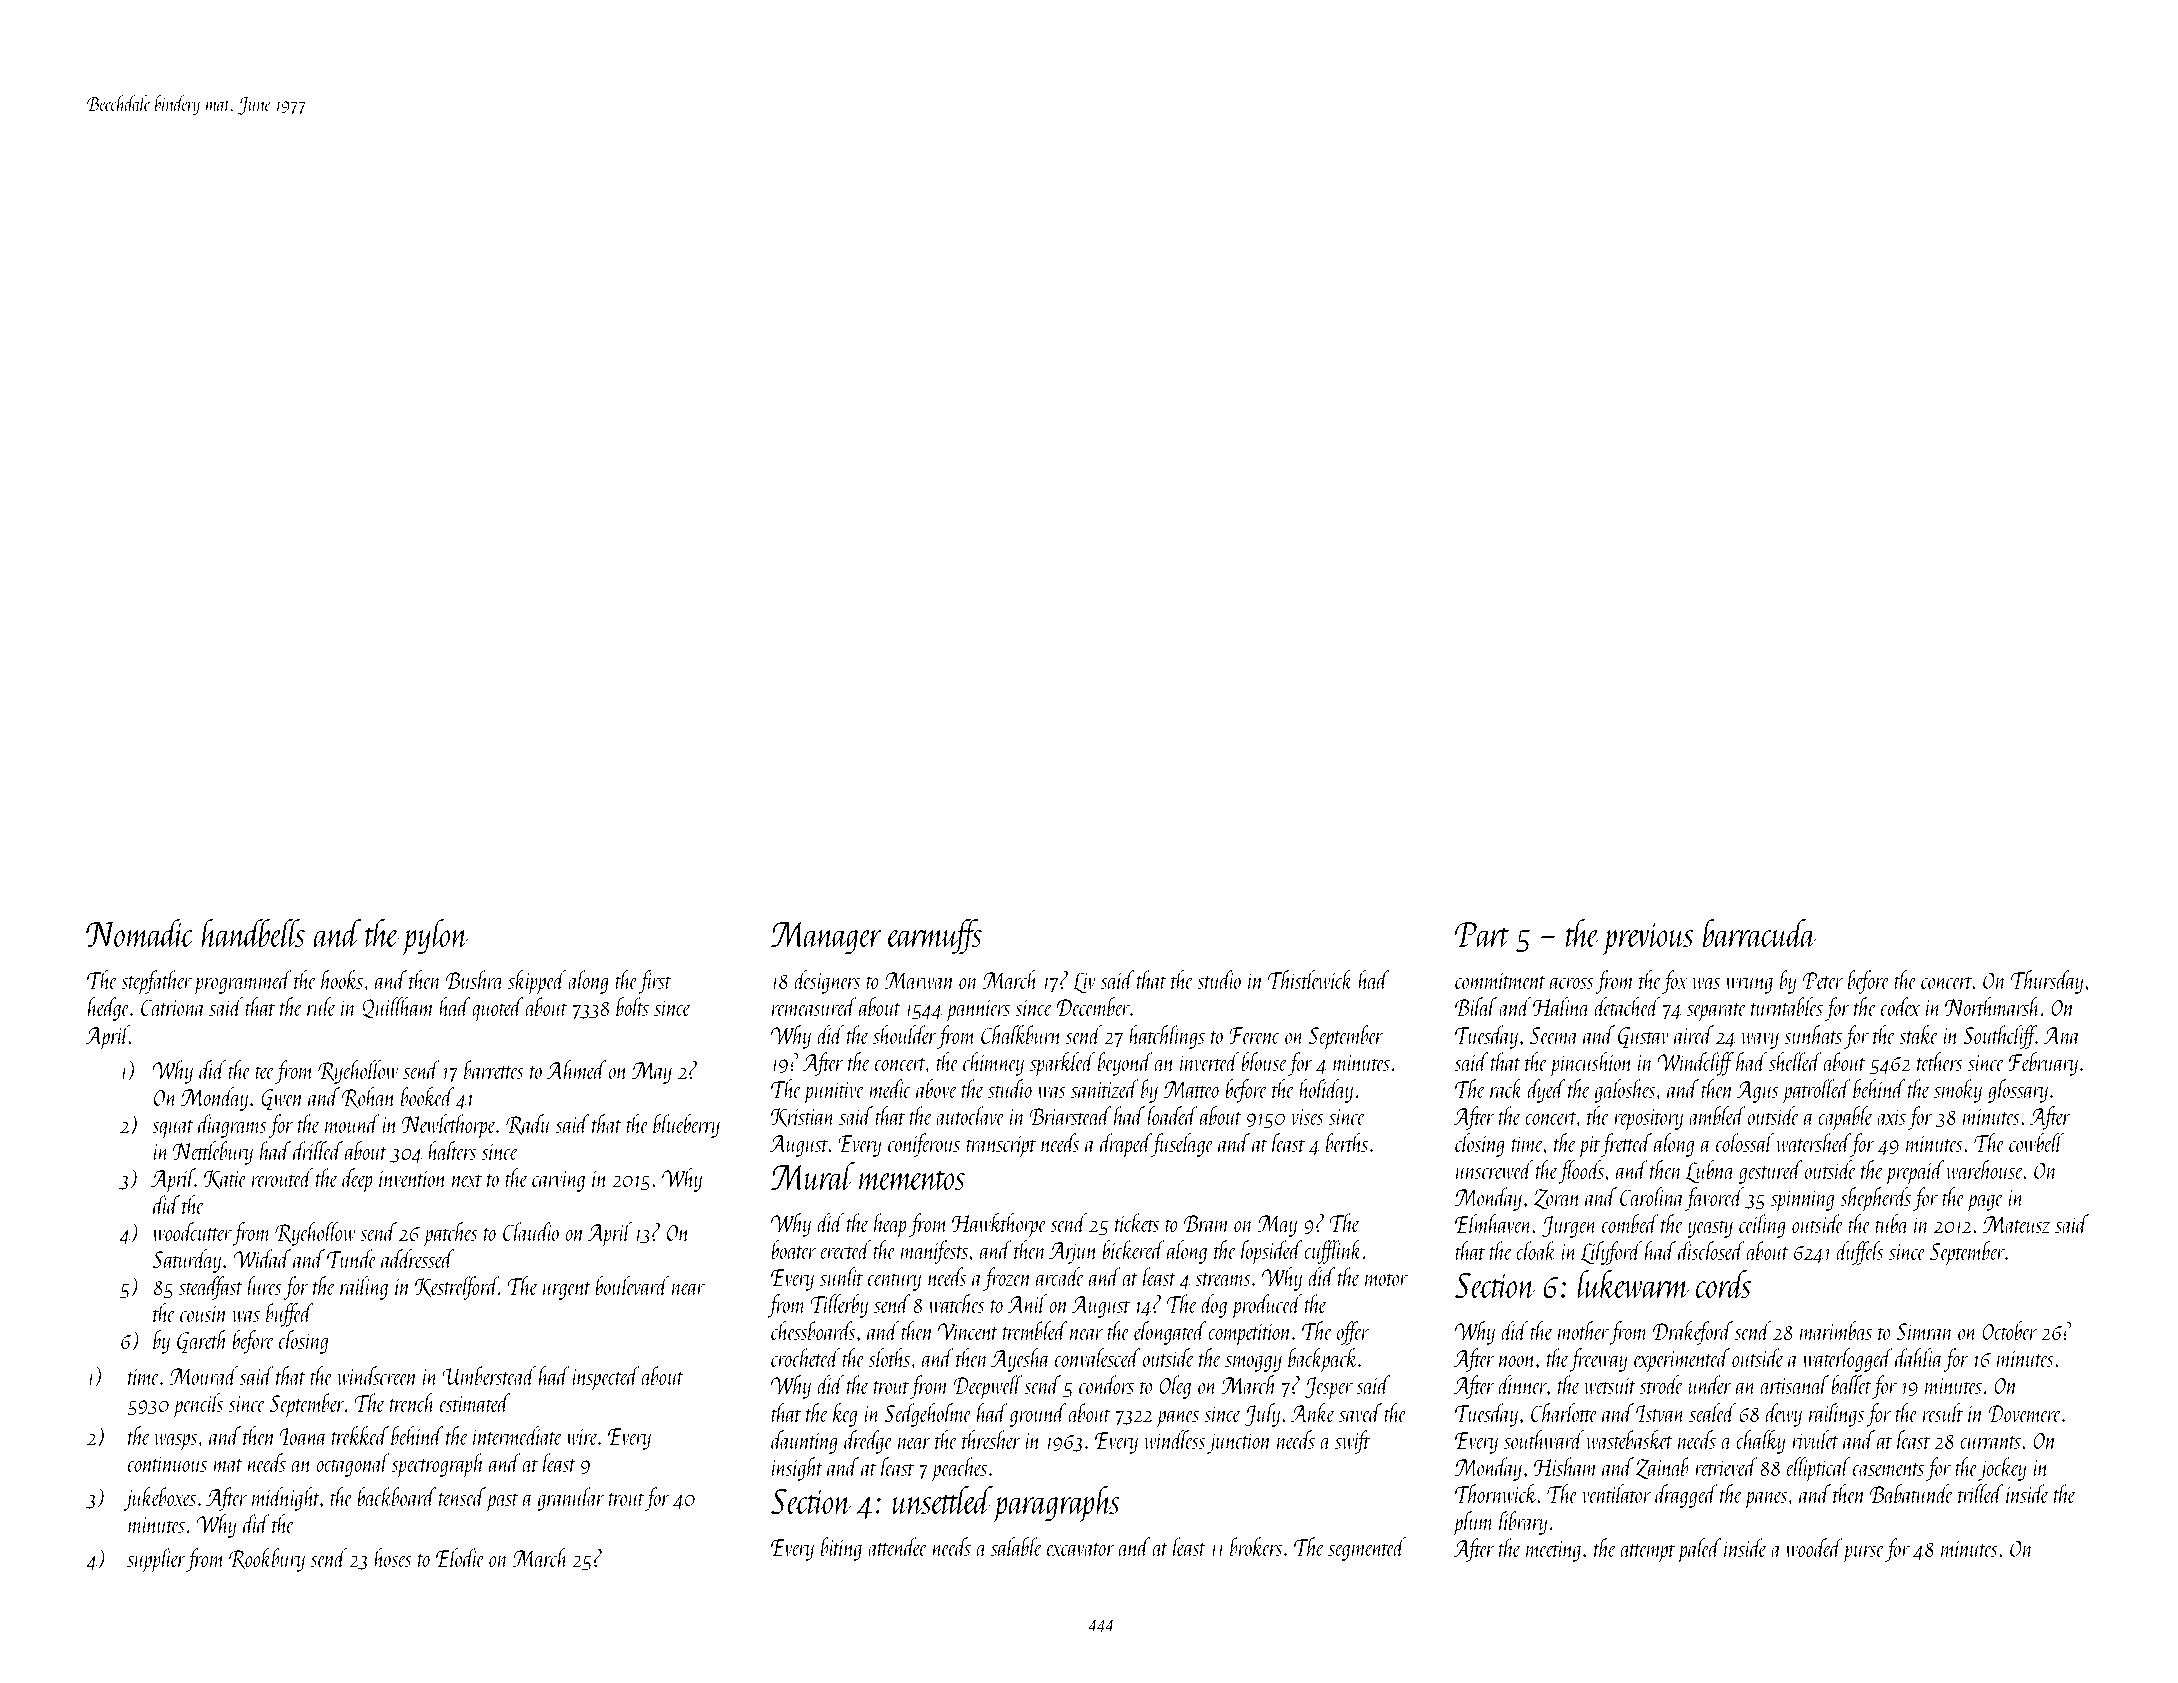 Image resolution: width=2178 pixels, height=1683 pixels. What do you see at coordinates (2000, 1037) in the document?
I see `Southcliff` at bounding box center [2000, 1037].
